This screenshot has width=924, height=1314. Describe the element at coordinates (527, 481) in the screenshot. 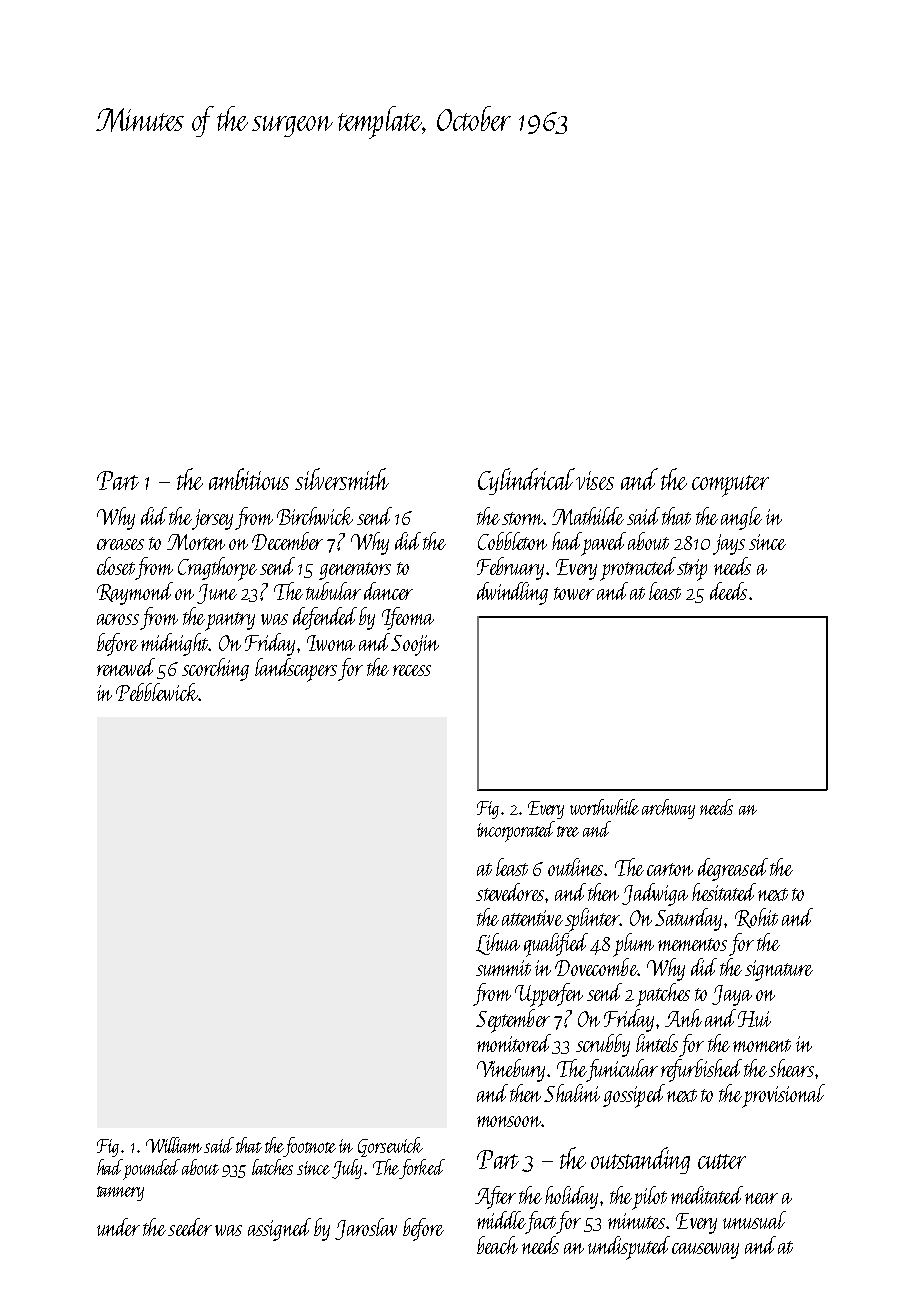

I see `Cylindrical` at that location.
